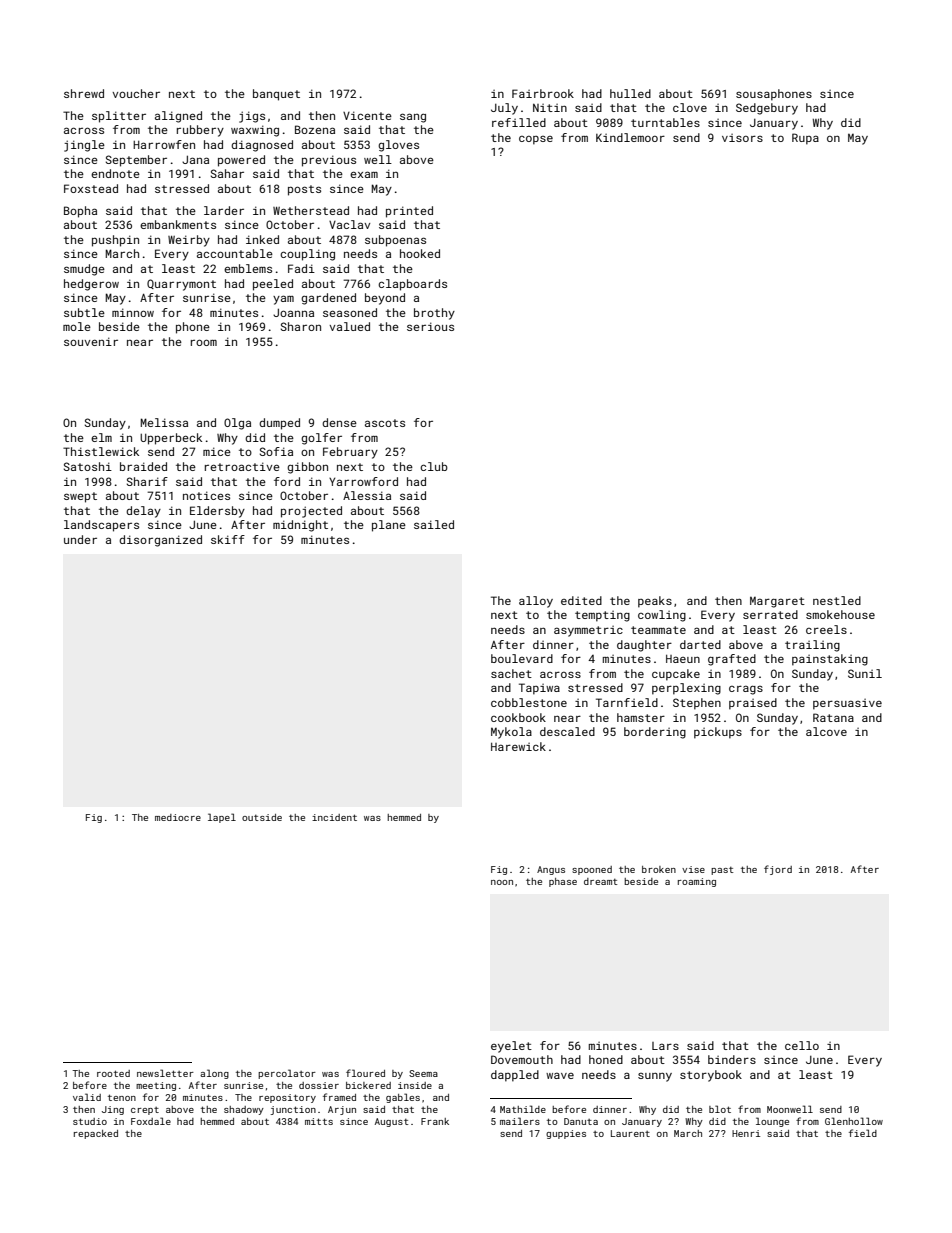  Describe the element at coordinates (160, 541) in the document. I see `disorganized` at that location.
